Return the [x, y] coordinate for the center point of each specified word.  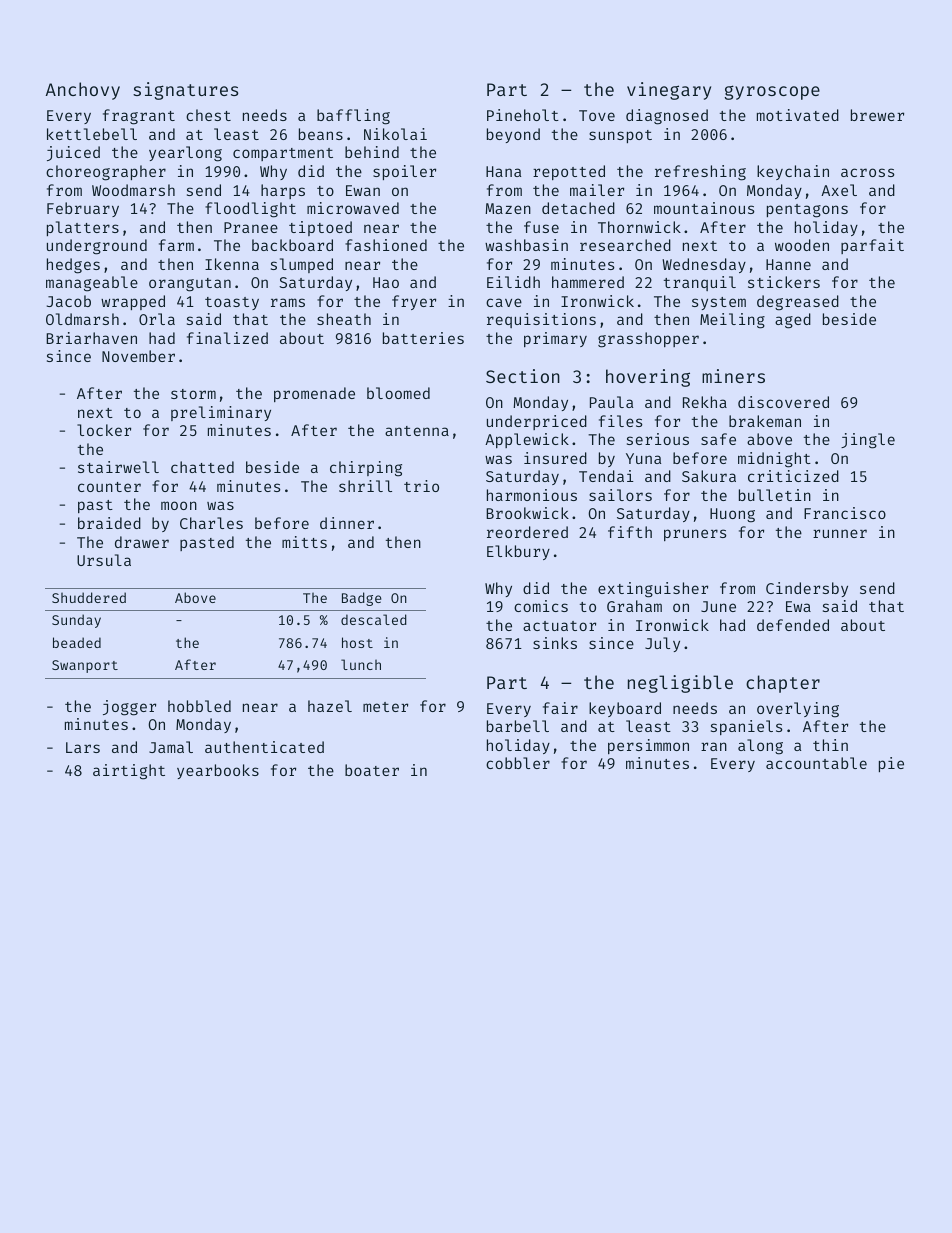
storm [193, 394]
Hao [386, 282]
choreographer [106, 173]
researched [625, 245]
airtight [129, 772]
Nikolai [395, 134]
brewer [877, 115]
